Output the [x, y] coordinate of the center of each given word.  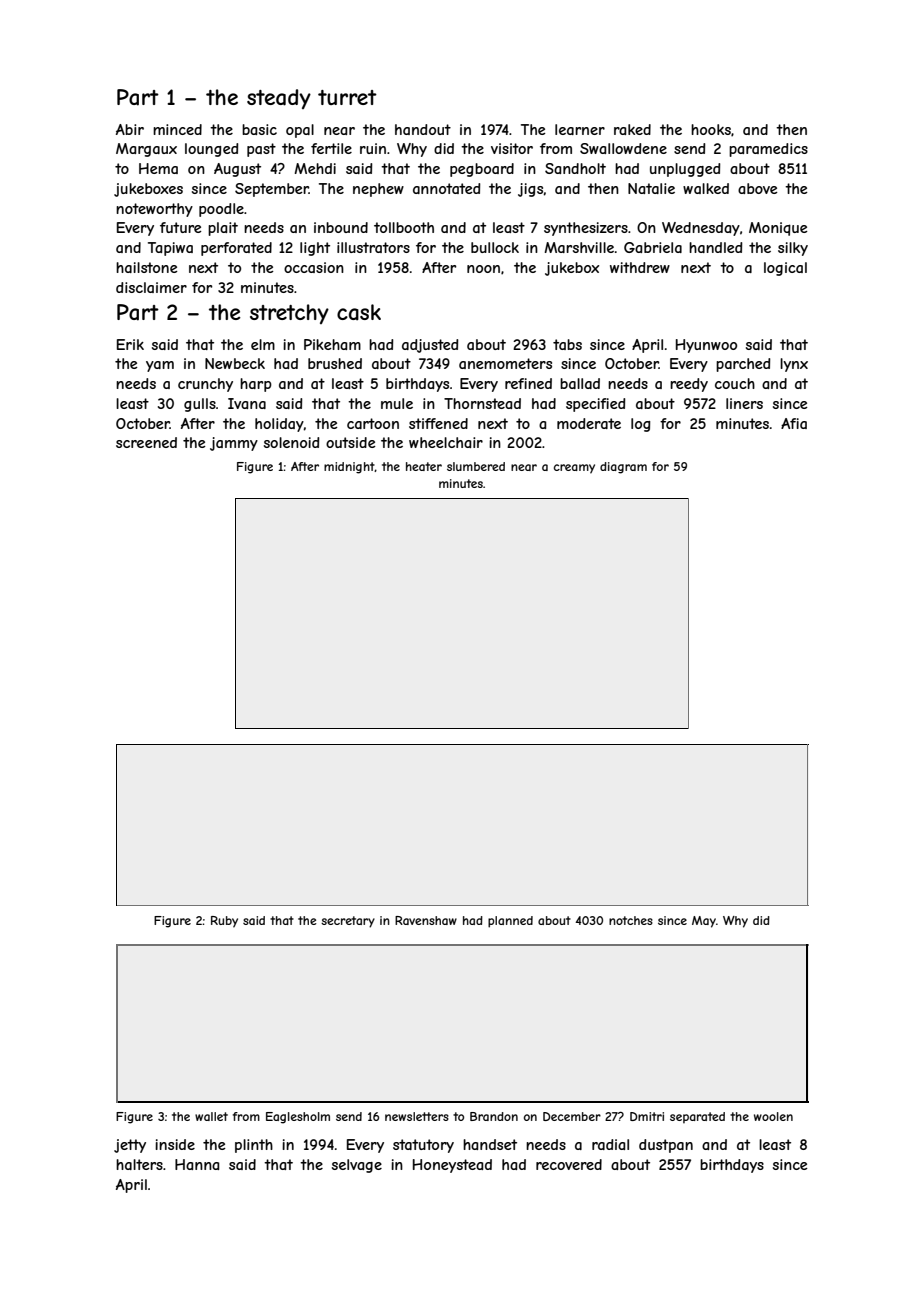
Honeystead [452, 1166]
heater [424, 466]
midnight [349, 468]
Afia [794, 423]
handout [423, 129]
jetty [130, 1146]
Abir [130, 129]
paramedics [768, 150]
